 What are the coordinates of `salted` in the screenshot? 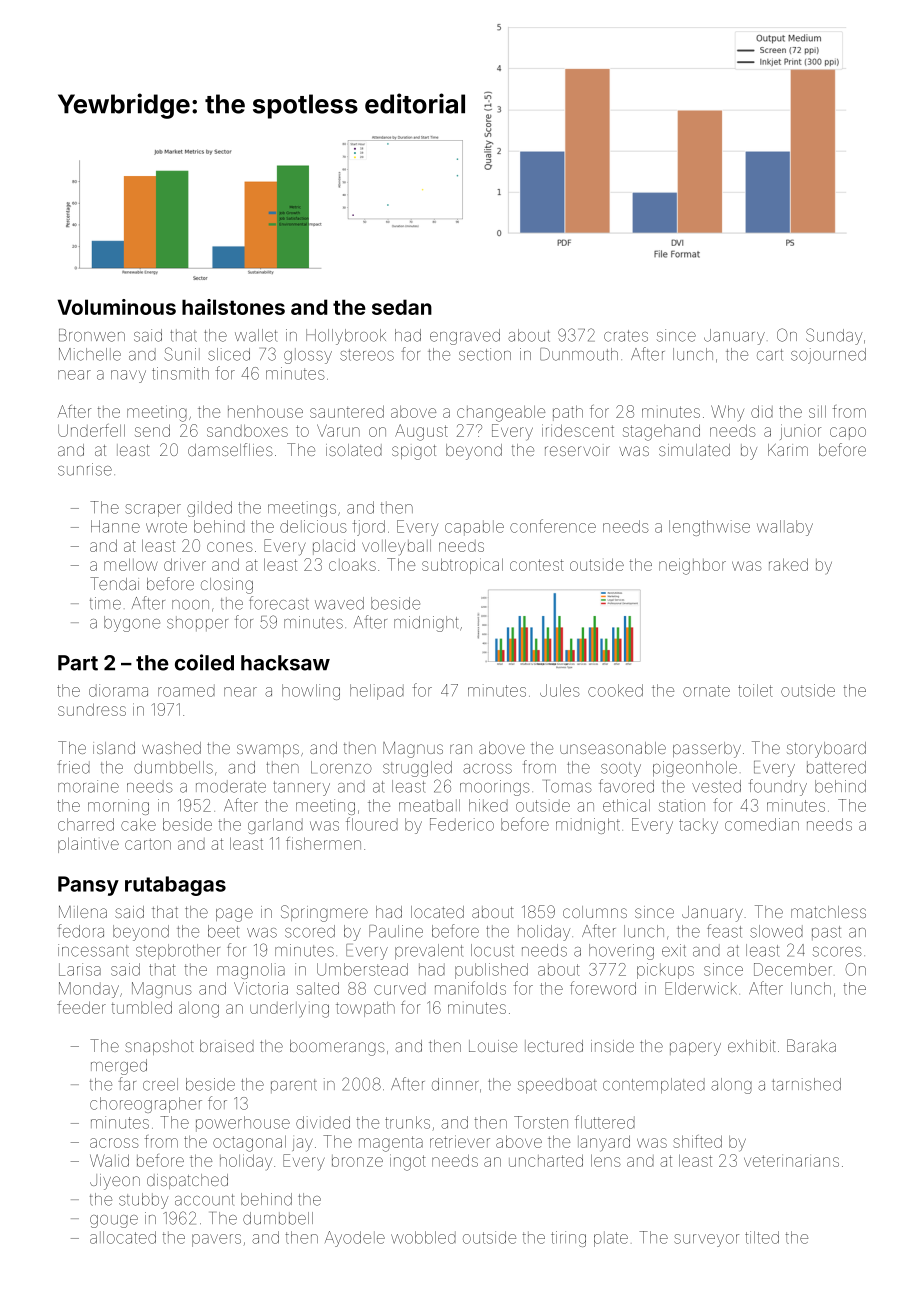 It's located at (318, 988).
